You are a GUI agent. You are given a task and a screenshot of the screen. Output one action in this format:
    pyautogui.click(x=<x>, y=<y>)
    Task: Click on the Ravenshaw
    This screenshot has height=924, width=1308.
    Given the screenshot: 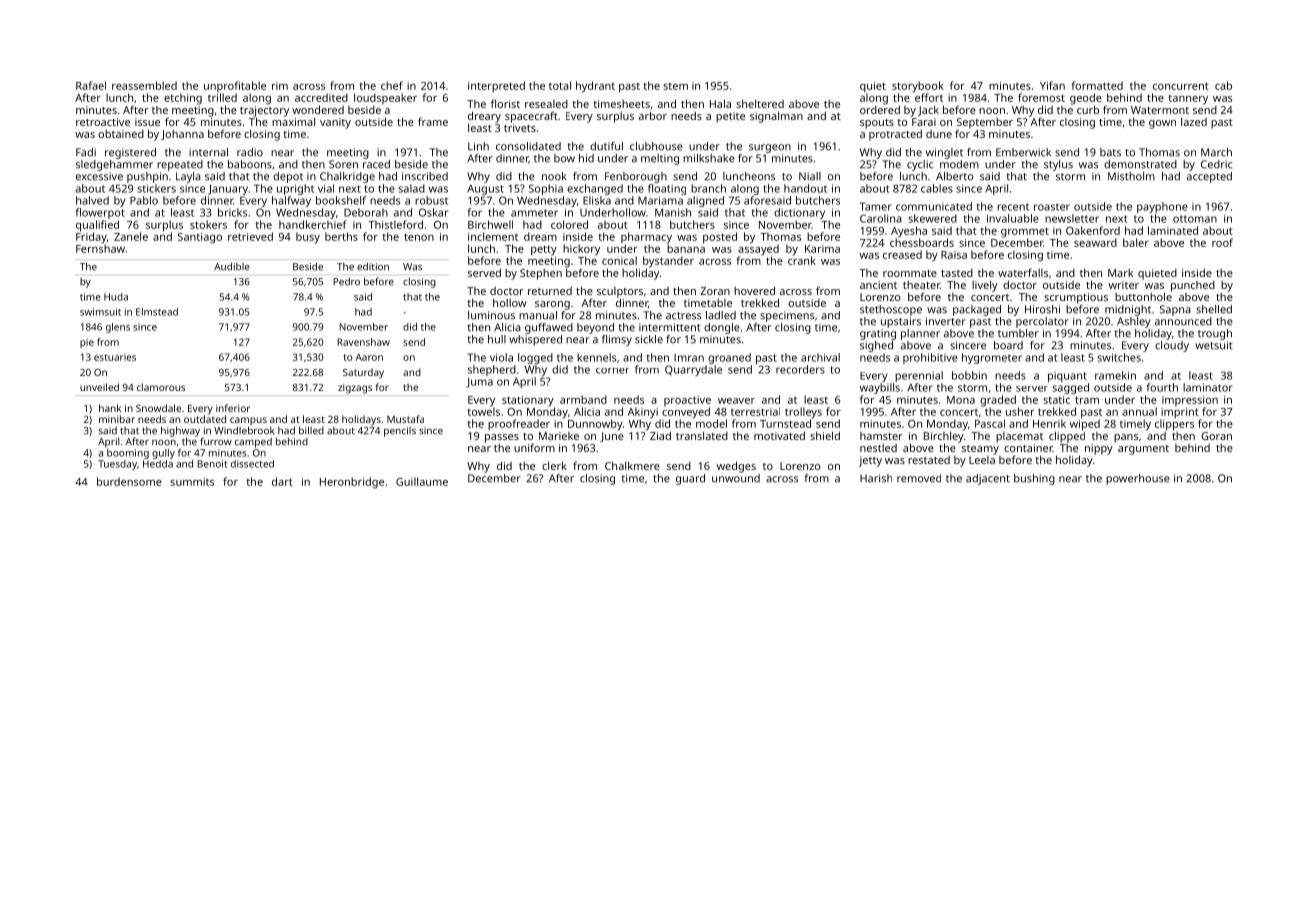 What is the action you would take?
    pyautogui.click(x=363, y=342)
